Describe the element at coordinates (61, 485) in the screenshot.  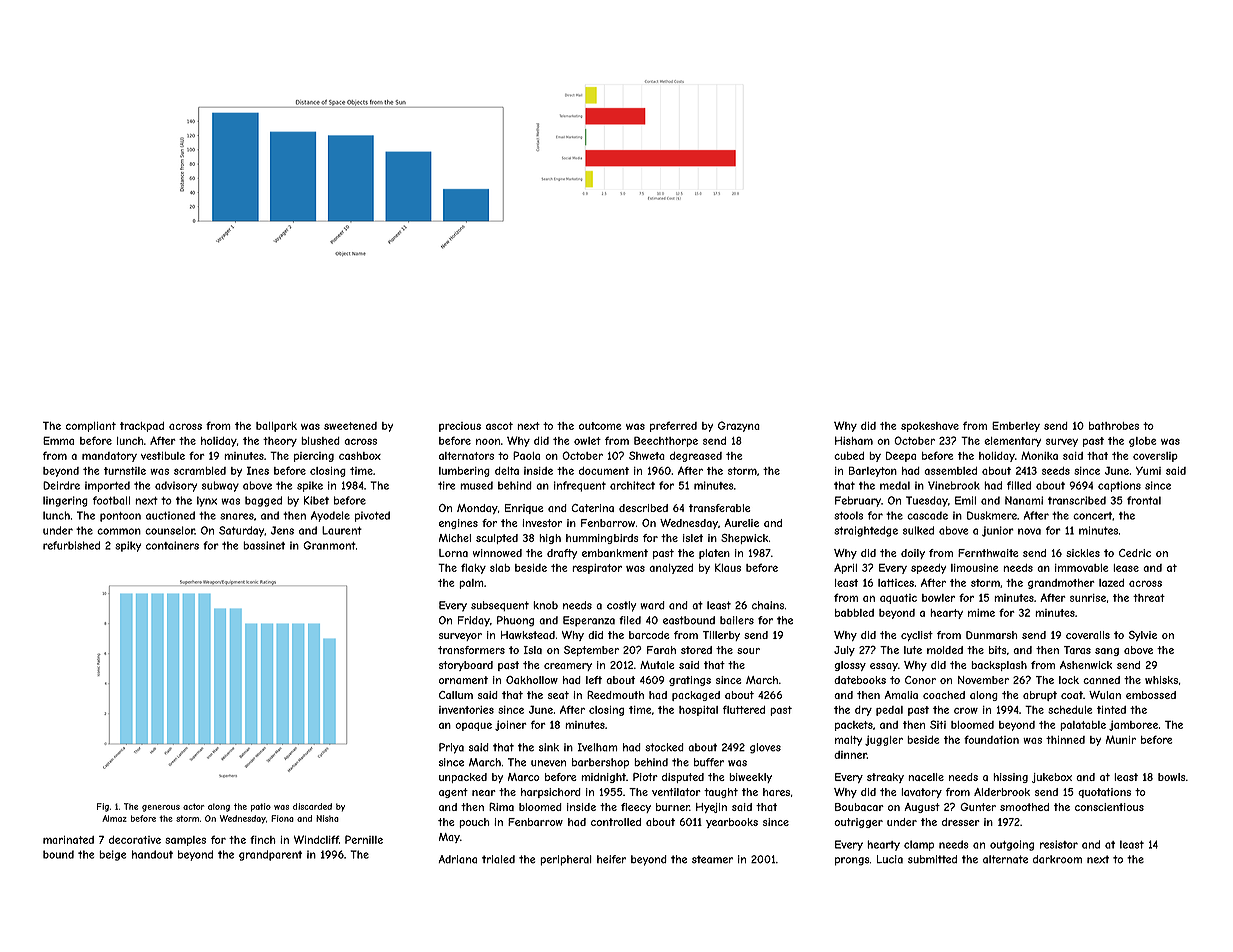
I see `Deirdre` at that location.
